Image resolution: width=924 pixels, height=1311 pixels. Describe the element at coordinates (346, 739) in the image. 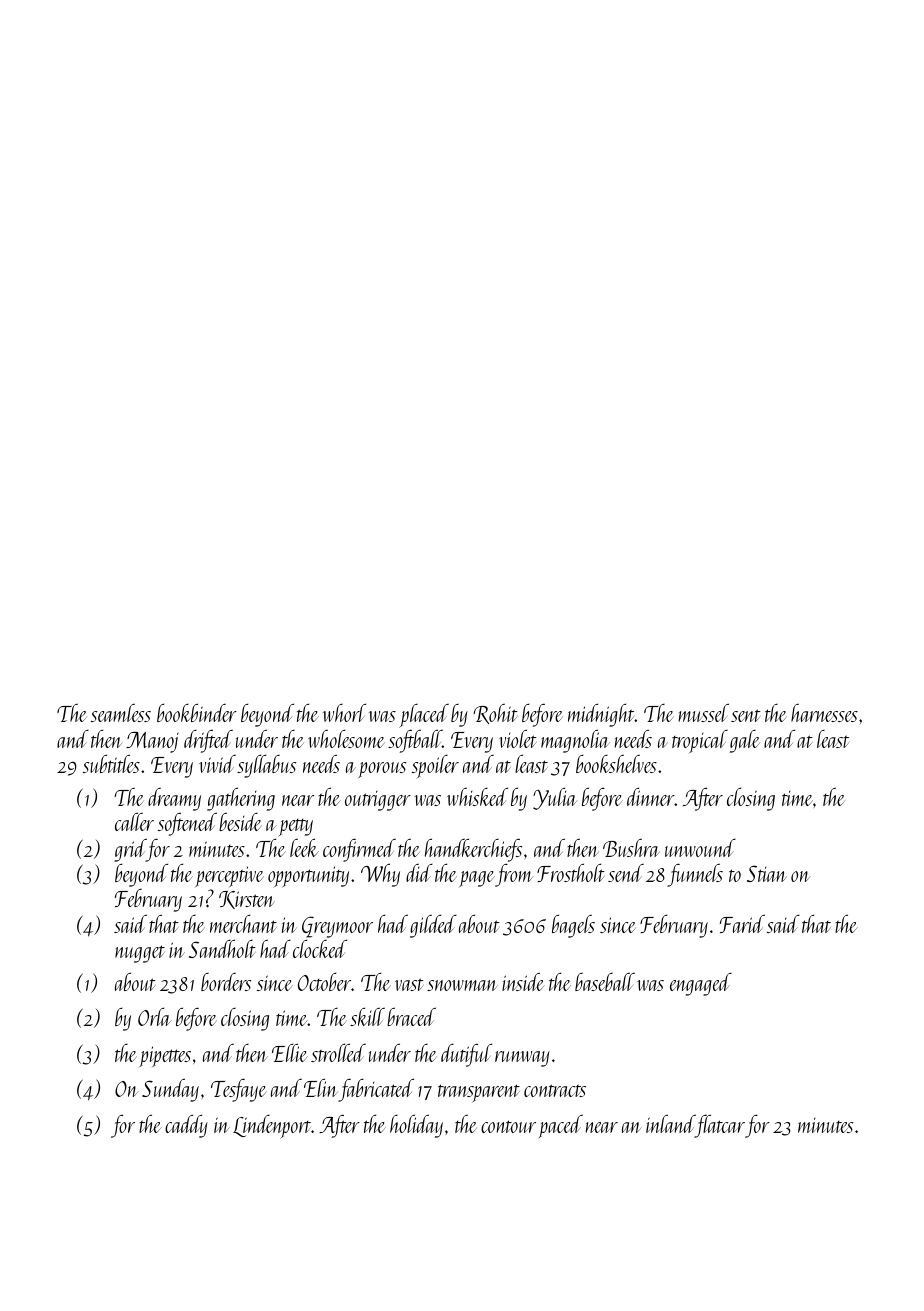

I see `wholesome` at that location.
